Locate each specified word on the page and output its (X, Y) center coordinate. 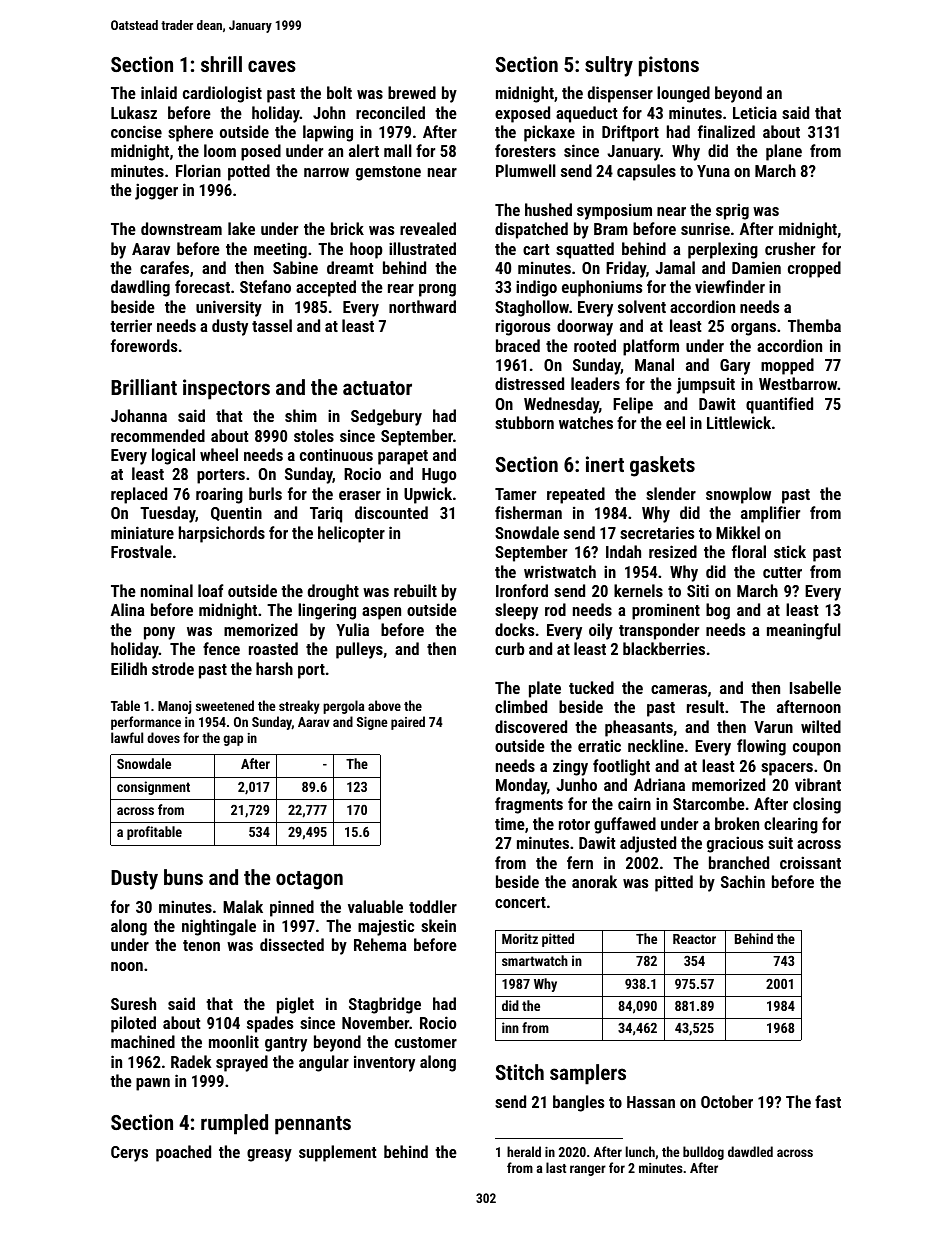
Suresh (133, 1003)
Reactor (694, 939)
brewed (412, 92)
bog (718, 611)
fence (221, 648)
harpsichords (222, 534)
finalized (726, 131)
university (229, 308)
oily (601, 631)
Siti (698, 590)
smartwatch (535, 960)
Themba (814, 325)
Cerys (129, 1154)
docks (514, 629)
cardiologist (222, 94)
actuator (377, 388)
